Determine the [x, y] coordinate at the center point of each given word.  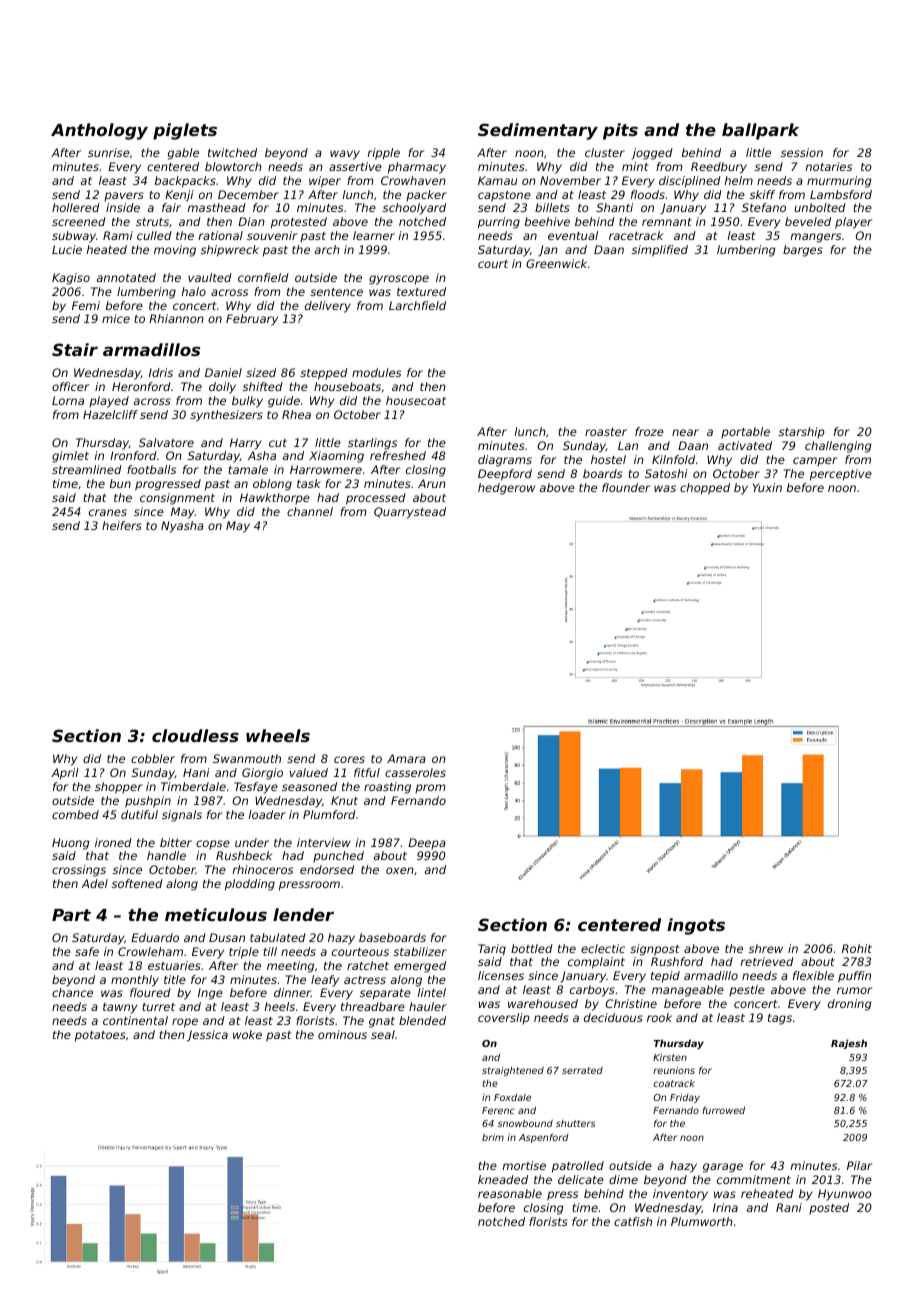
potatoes [100, 1036]
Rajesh [849, 1044]
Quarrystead [410, 513]
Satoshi [666, 473]
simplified [660, 251]
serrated [582, 1070]
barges [803, 251]
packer [426, 195]
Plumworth [702, 1221]
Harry [246, 444]
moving [175, 251]
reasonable [510, 1193]
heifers [122, 525]
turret [158, 1007]
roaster [606, 432]
